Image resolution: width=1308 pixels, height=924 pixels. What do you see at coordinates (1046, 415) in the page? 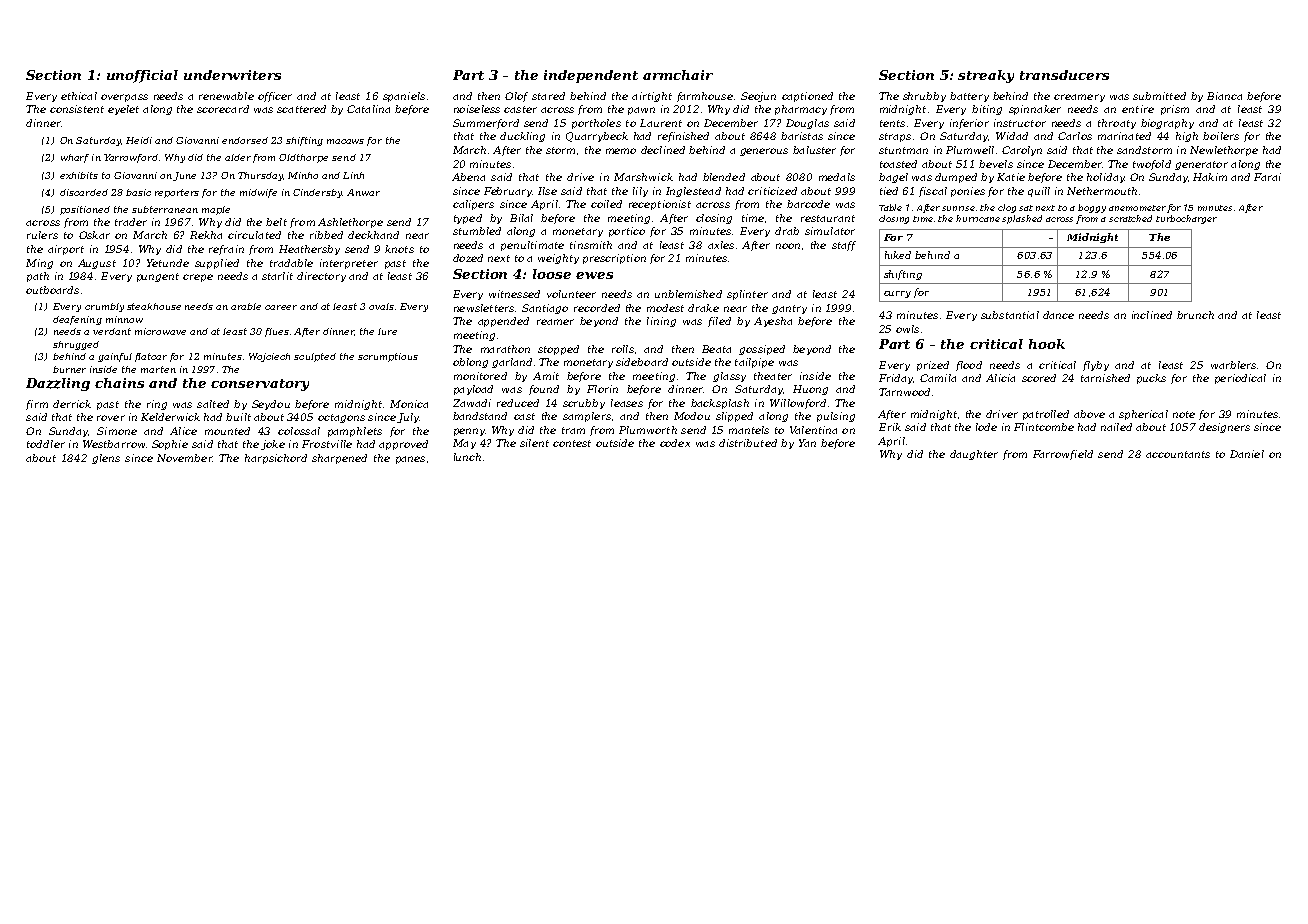
I see `patrolled` at bounding box center [1046, 415].
